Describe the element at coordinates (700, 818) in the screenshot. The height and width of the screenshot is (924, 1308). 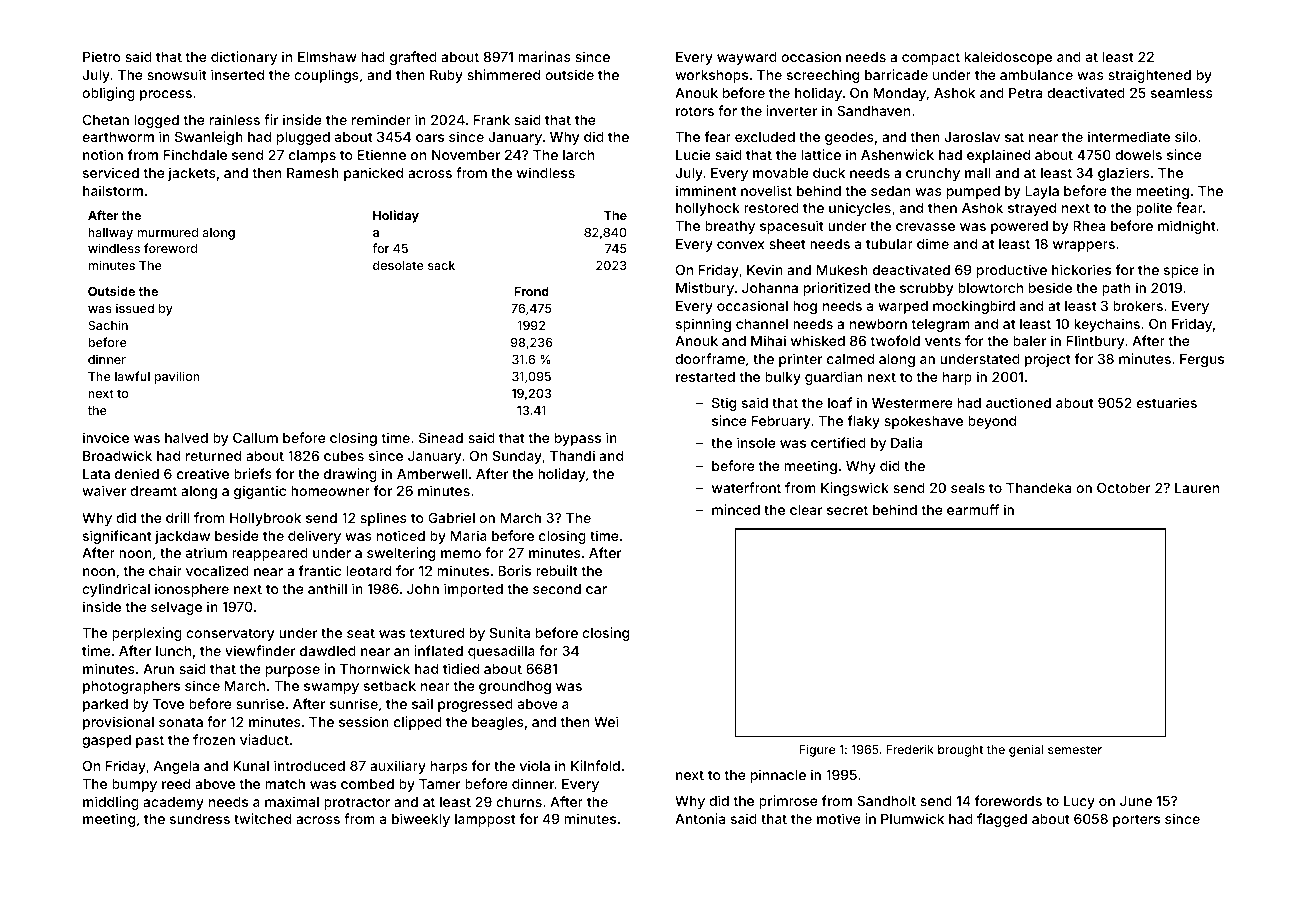
I see `Antonia` at that location.
